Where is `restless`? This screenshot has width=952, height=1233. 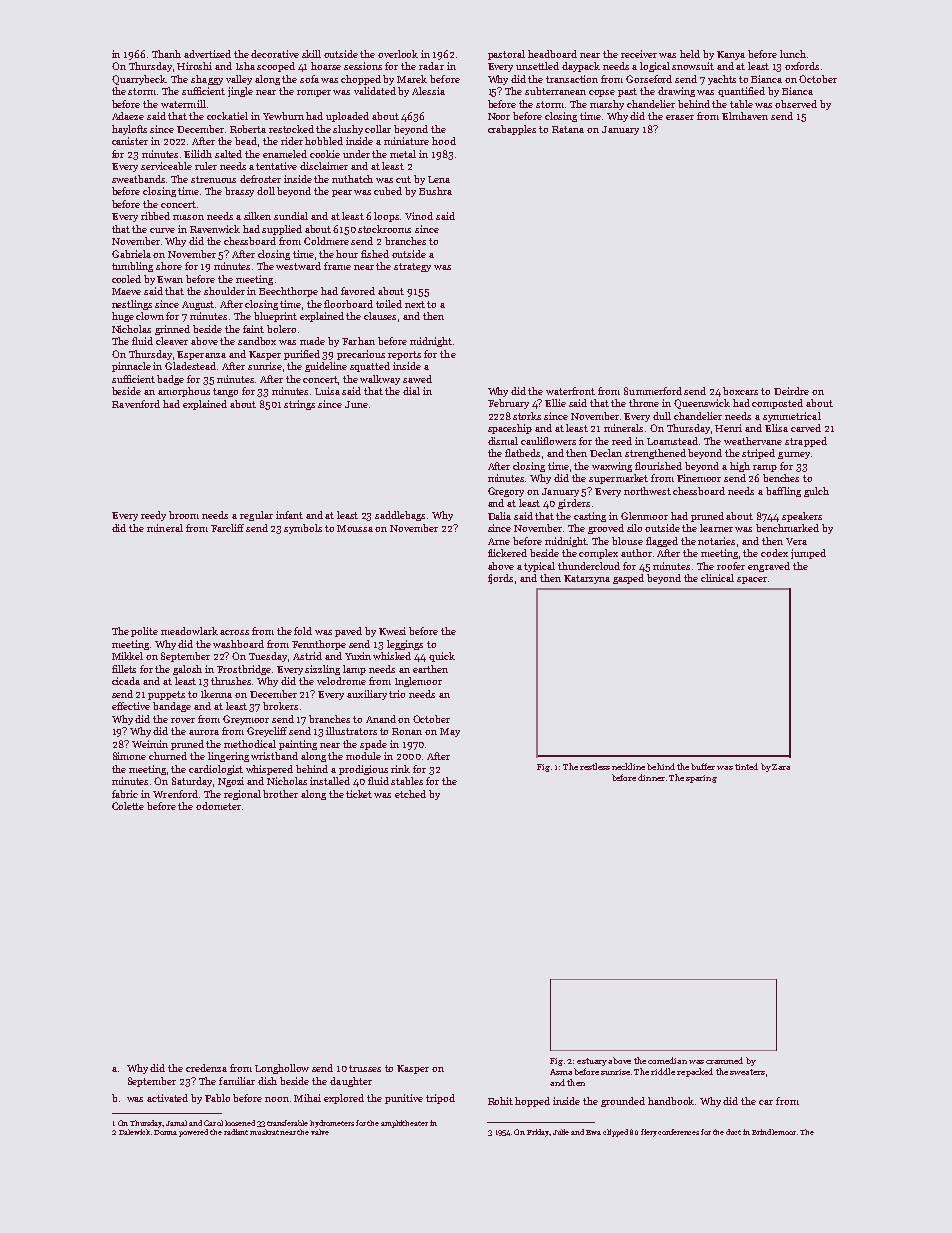
restless is located at coordinates (595, 766).
